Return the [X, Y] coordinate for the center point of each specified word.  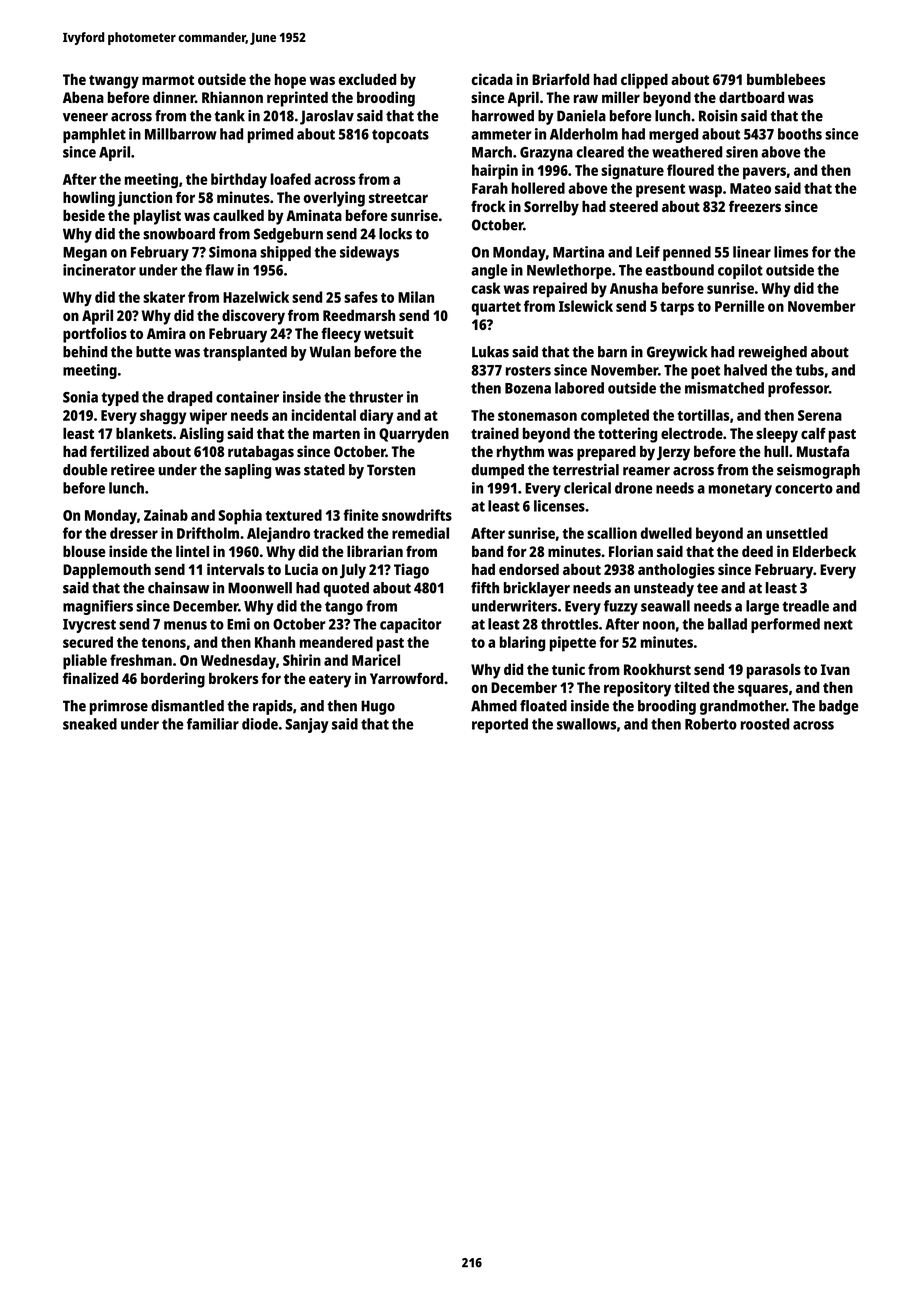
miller [621, 97]
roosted [765, 724]
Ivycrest [89, 626]
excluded [367, 79]
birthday [239, 181]
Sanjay [307, 725]
